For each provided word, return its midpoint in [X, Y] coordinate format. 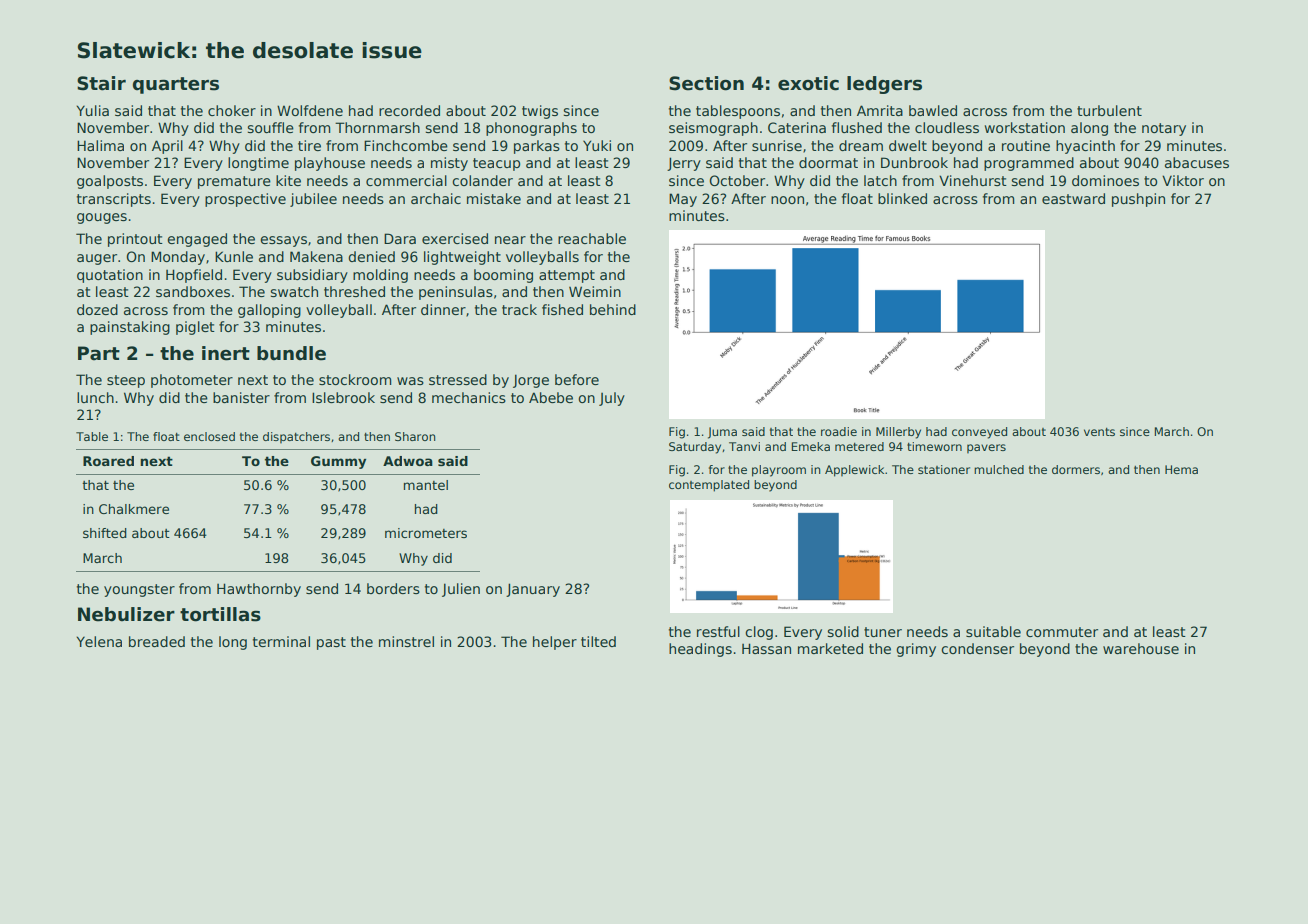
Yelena [99, 641]
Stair [101, 83]
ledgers [884, 85]
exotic [808, 83]
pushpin [1138, 200]
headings [700, 650]
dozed [97, 309]
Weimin [595, 291]
